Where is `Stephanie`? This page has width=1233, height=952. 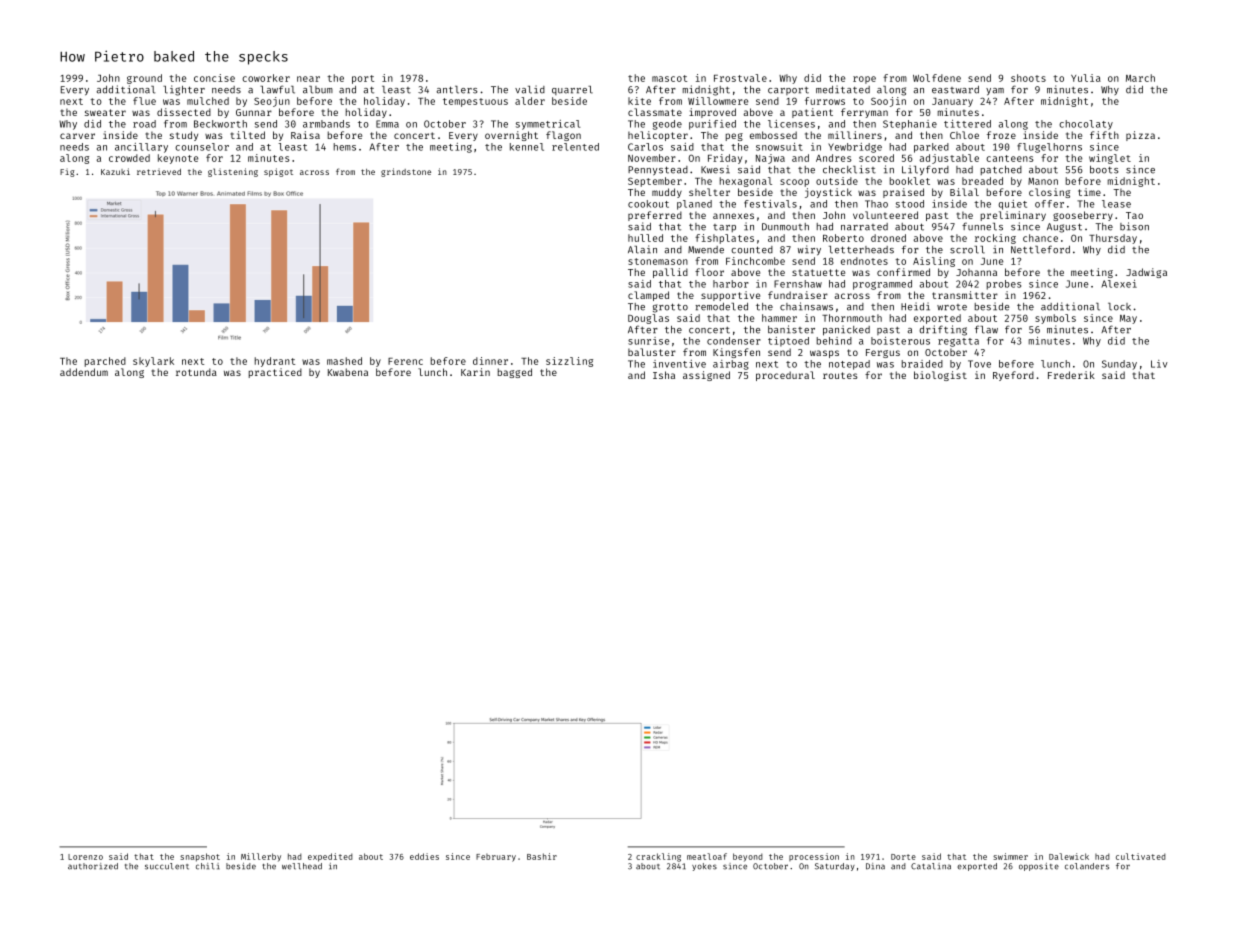
Stephanie is located at coordinates (910, 125).
